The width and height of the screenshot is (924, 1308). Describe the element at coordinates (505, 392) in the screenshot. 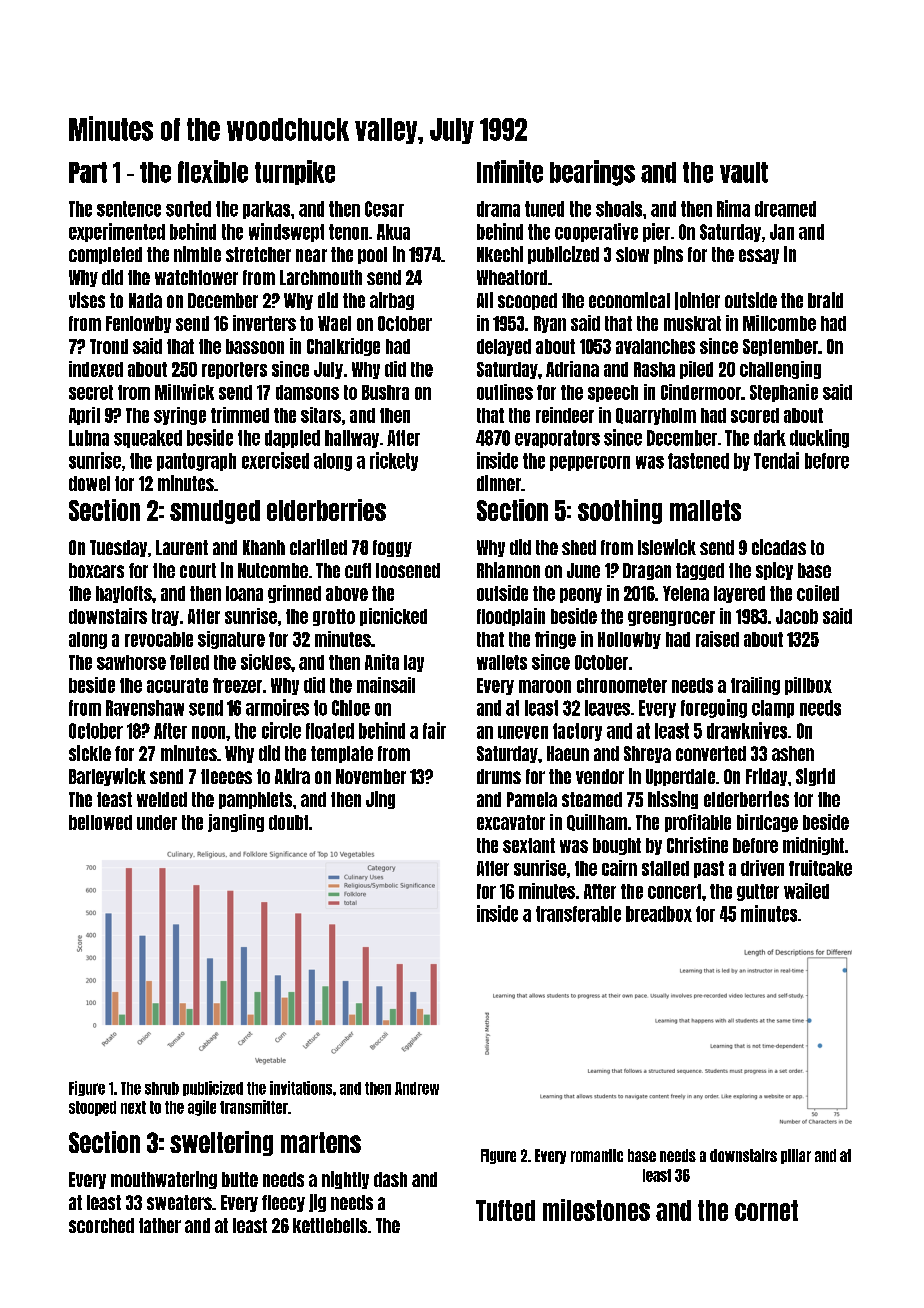

I see `outlines` at that location.
